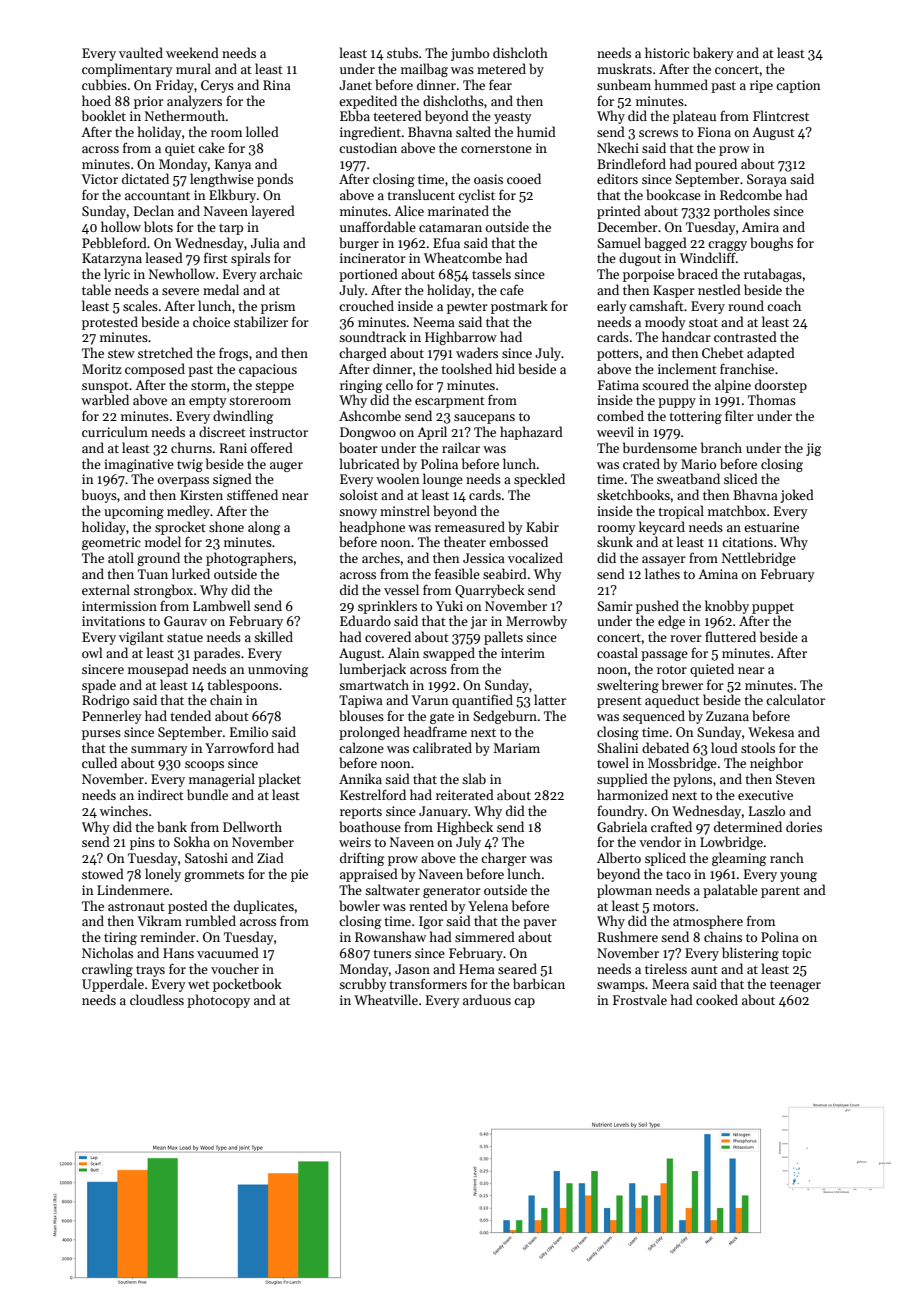 The width and height of the screenshot is (908, 1316). I want to click on headframe, so click(435, 731).
